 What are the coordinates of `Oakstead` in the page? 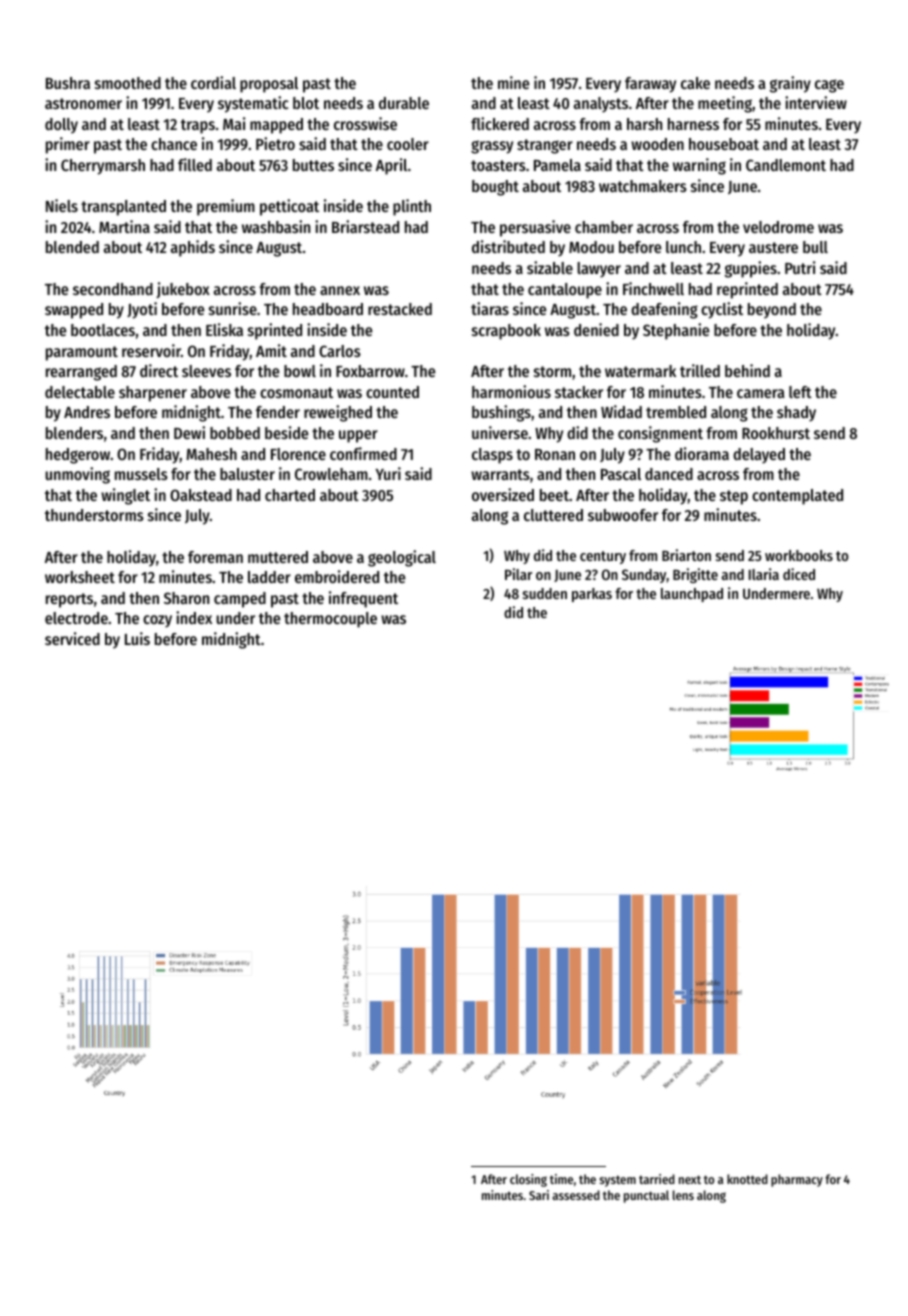 It's located at (201, 495).
